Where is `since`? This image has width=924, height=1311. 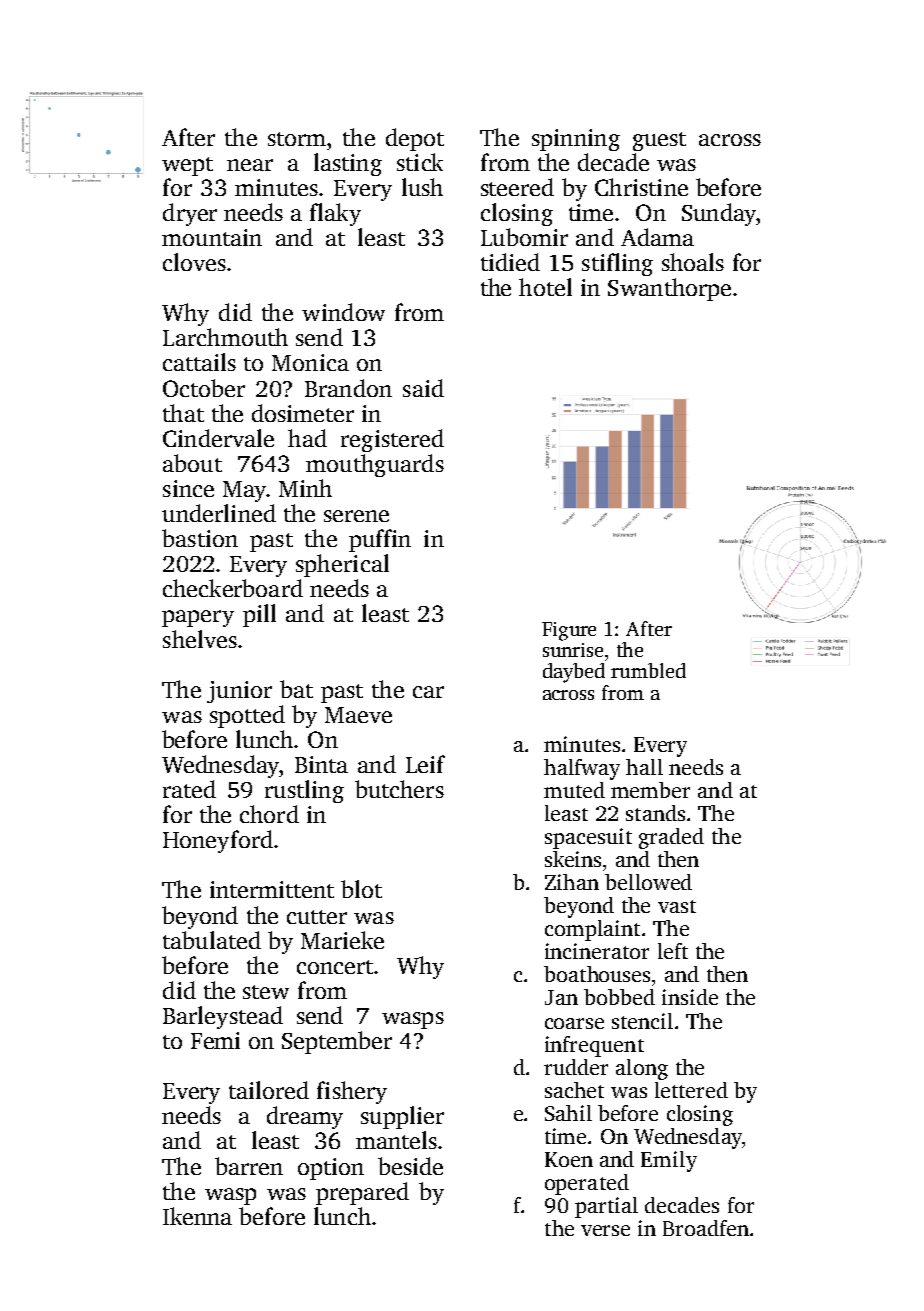 since is located at coordinates (188, 488).
